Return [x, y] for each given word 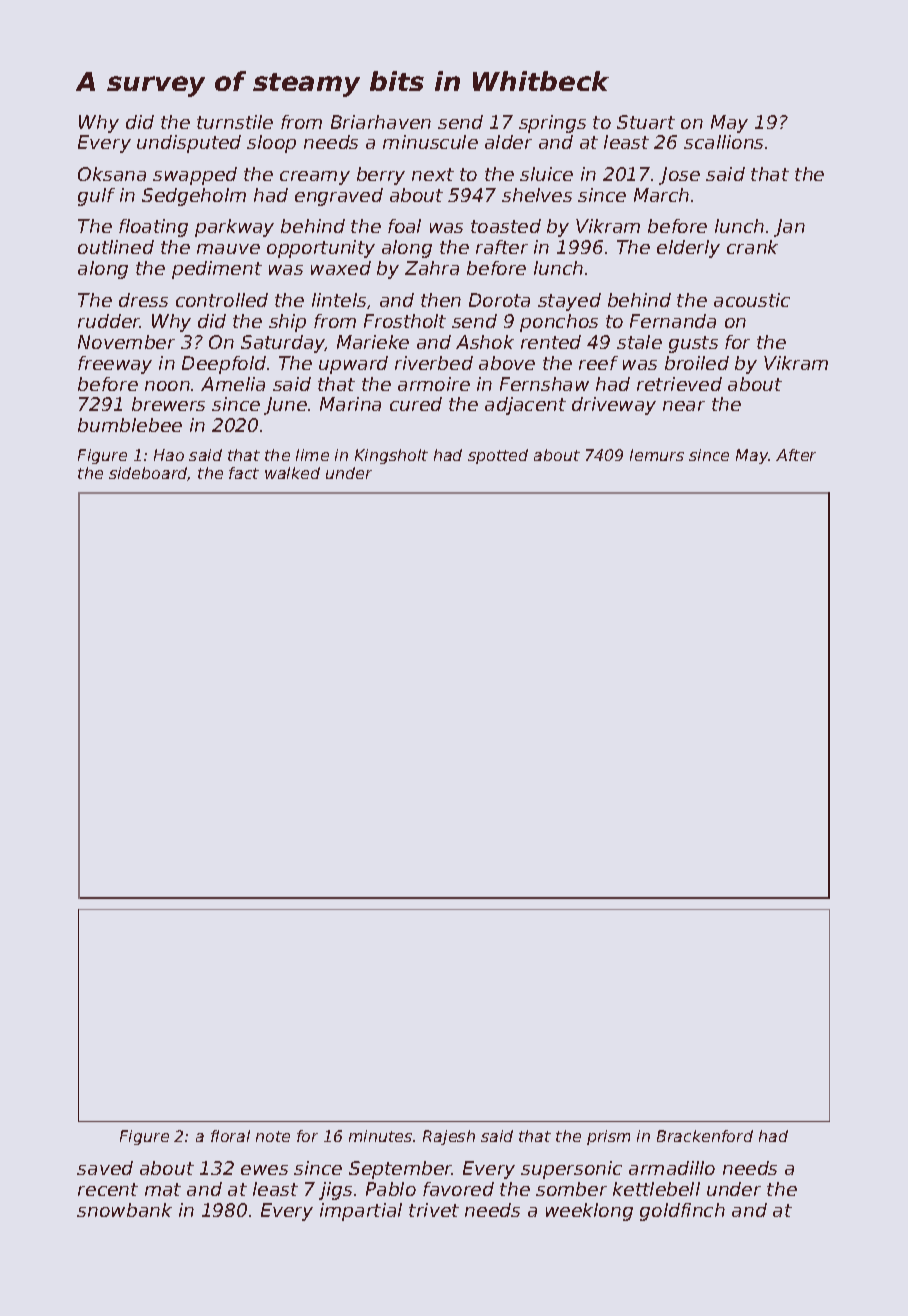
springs [552, 124]
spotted [498, 456]
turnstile [235, 122]
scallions [723, 142]
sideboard [148, 474]
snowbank [124, 1210]
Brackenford [705, 1136]
